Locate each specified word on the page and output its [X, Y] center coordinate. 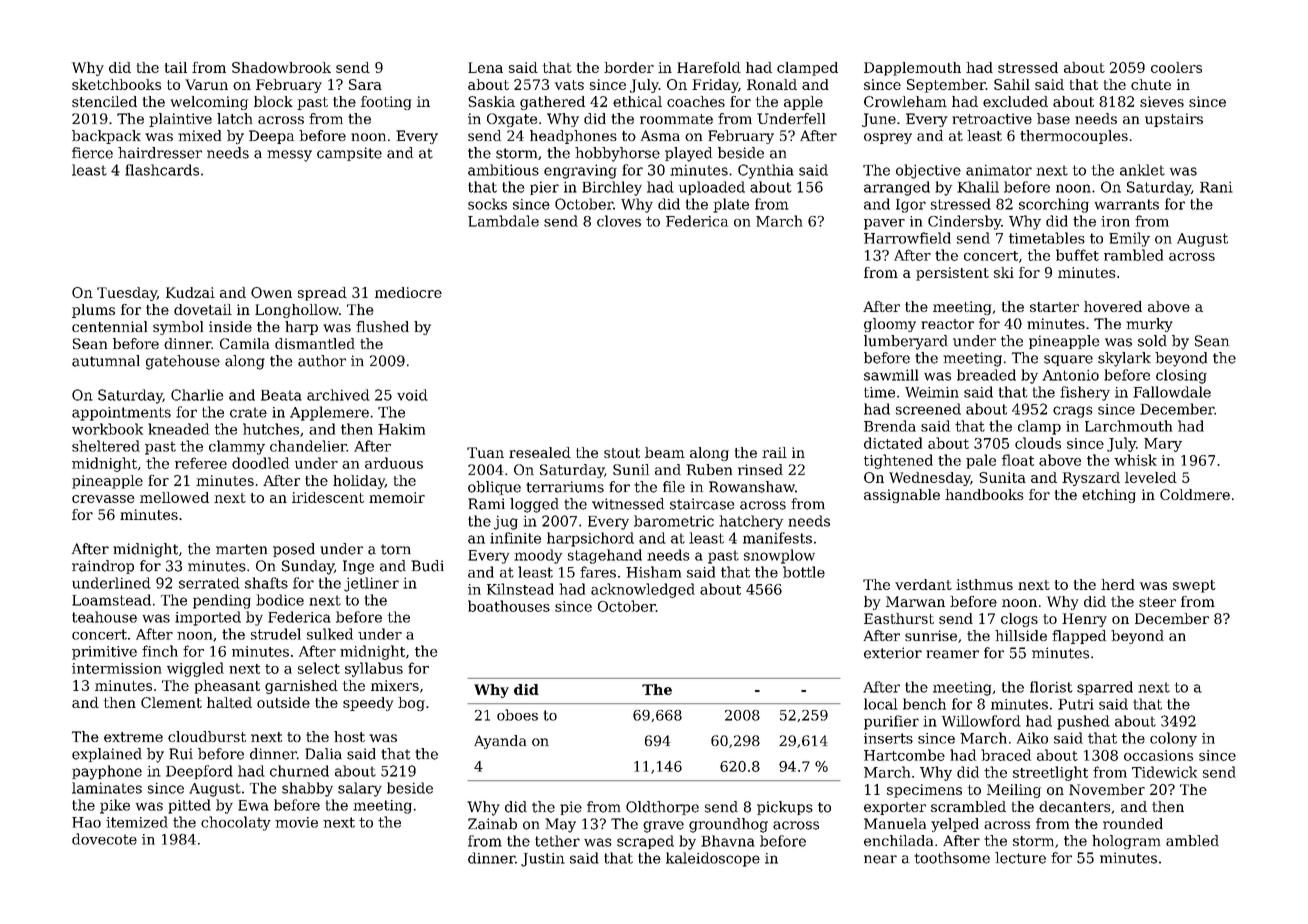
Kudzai [190, 292]
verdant [923, 584]
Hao [86, 822]
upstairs [1174, 120]
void [412, 395]
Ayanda [500, 742]
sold [1152, 341]
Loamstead [111, 600]
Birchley [612, 188]
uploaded [712, 188]
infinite [515, 538]
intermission [116, 668]
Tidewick [1164, 772]
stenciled [104, 101]
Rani [1216, 187]
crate [248, 412]
